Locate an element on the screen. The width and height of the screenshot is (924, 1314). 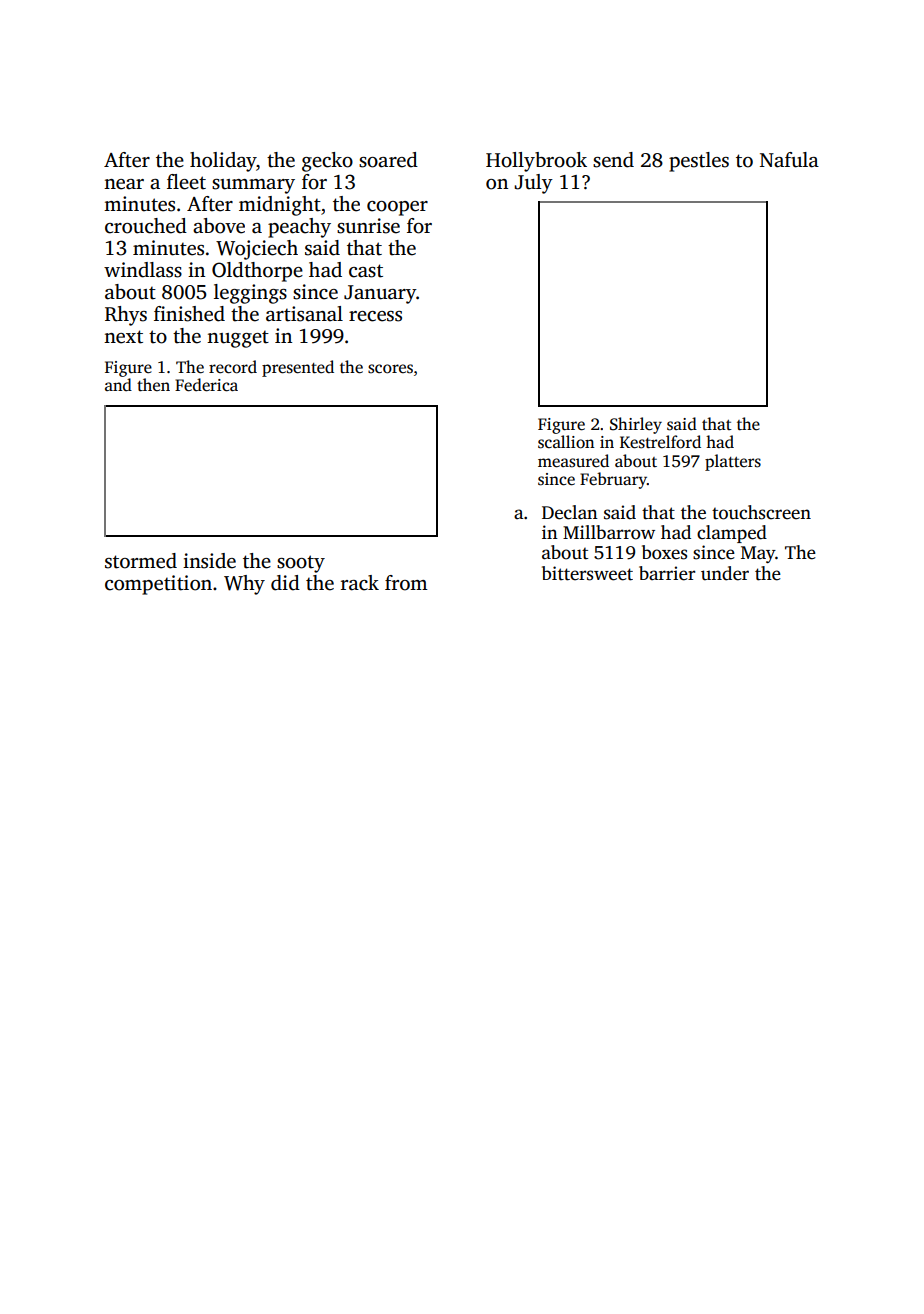
Shirley is located at coordinates (636, 425).
